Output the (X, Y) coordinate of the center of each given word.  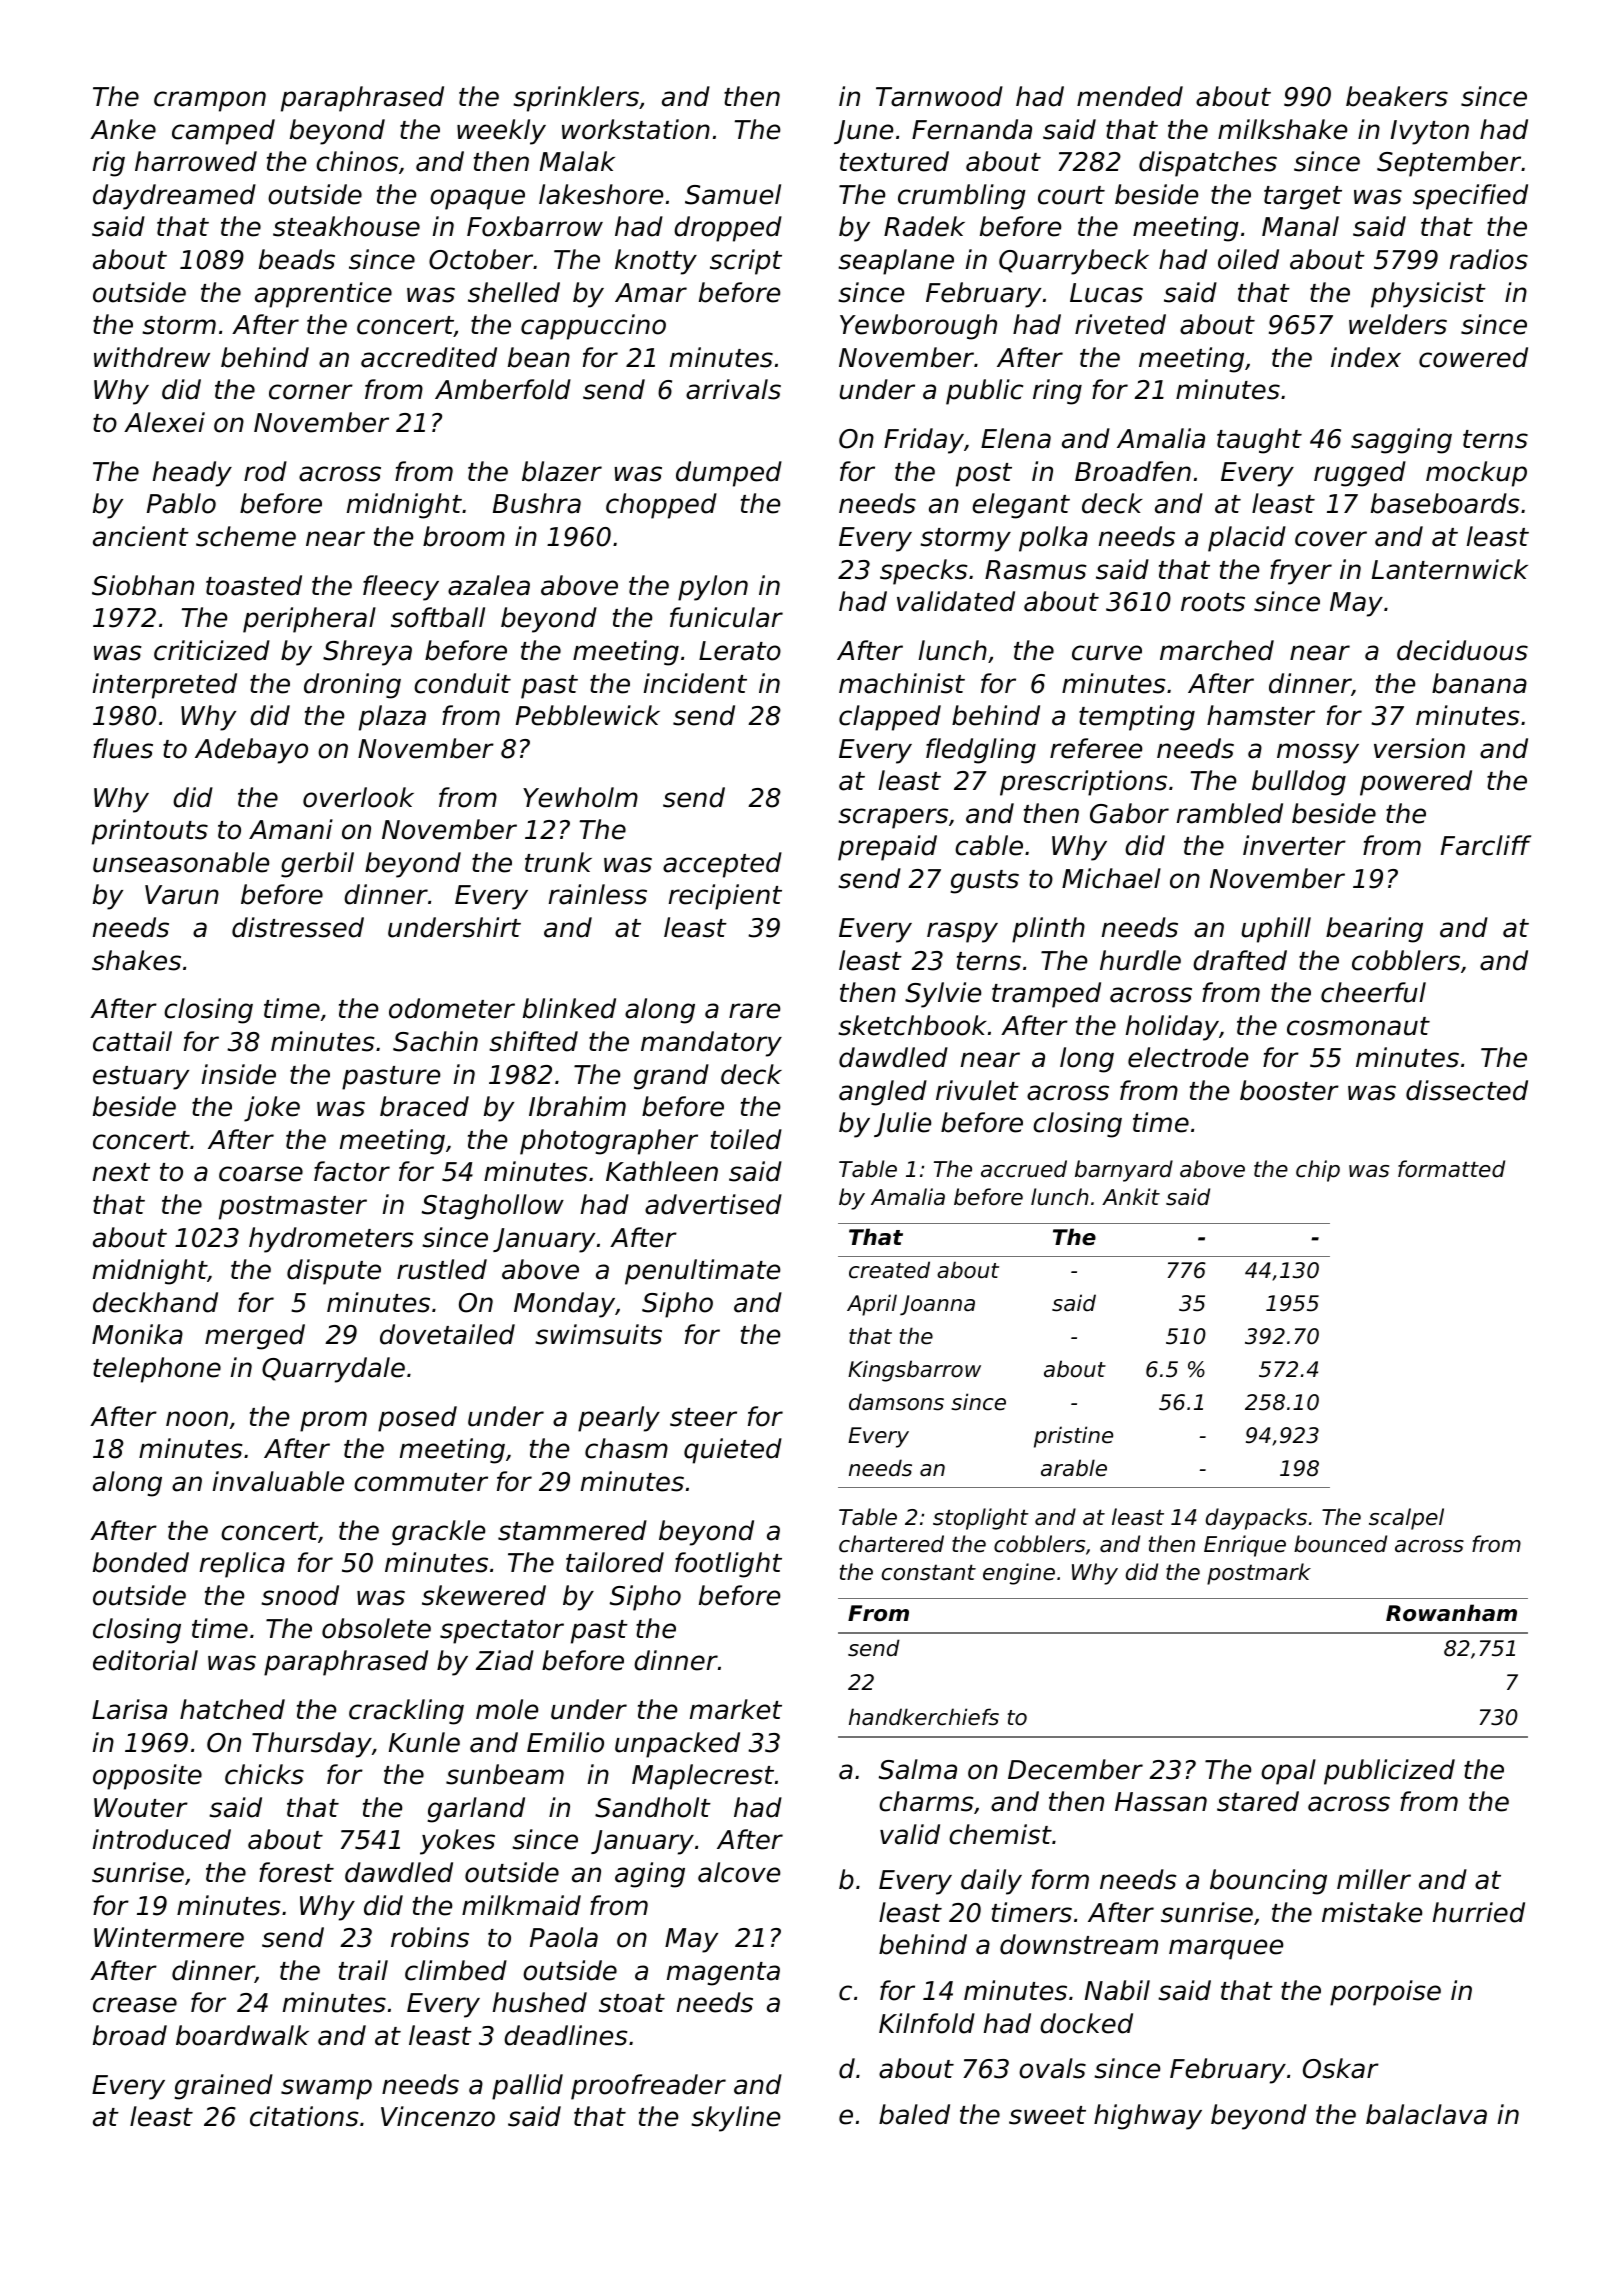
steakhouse (346, 226)
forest (296, 1872)
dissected (1467, 1090)
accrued (1024, 1169)
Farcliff (1486, 845)
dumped (729, 474)
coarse (261, 1174)
